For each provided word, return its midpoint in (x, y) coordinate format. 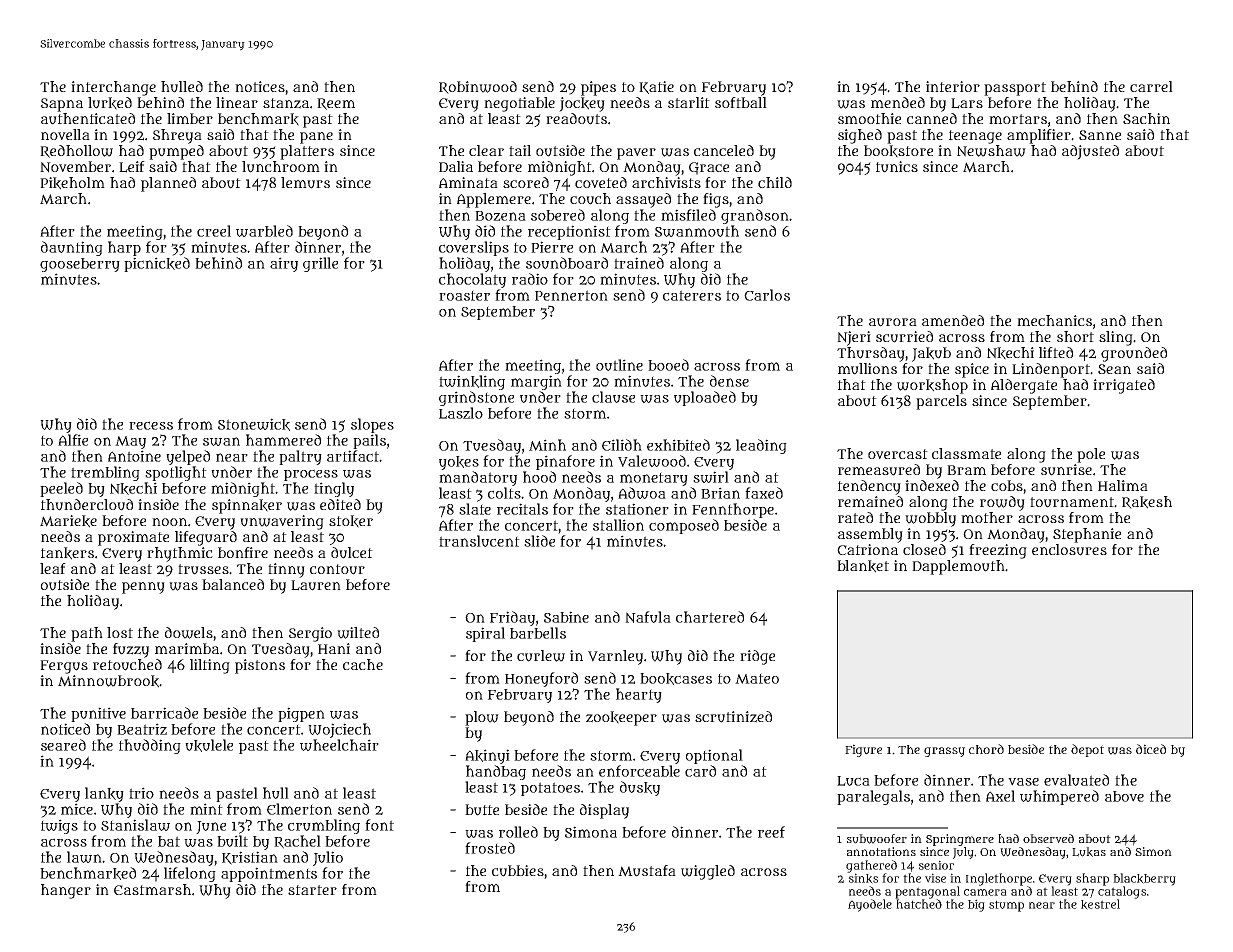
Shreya (177, 136)
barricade (164, 713)
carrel (1151, 86)
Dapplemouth (958, 567)
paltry (300, 457)
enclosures (1069, 550)
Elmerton (299, 809)
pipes (598, 88)
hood (539, 477)
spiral (485, 634)
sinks (863, 878)
